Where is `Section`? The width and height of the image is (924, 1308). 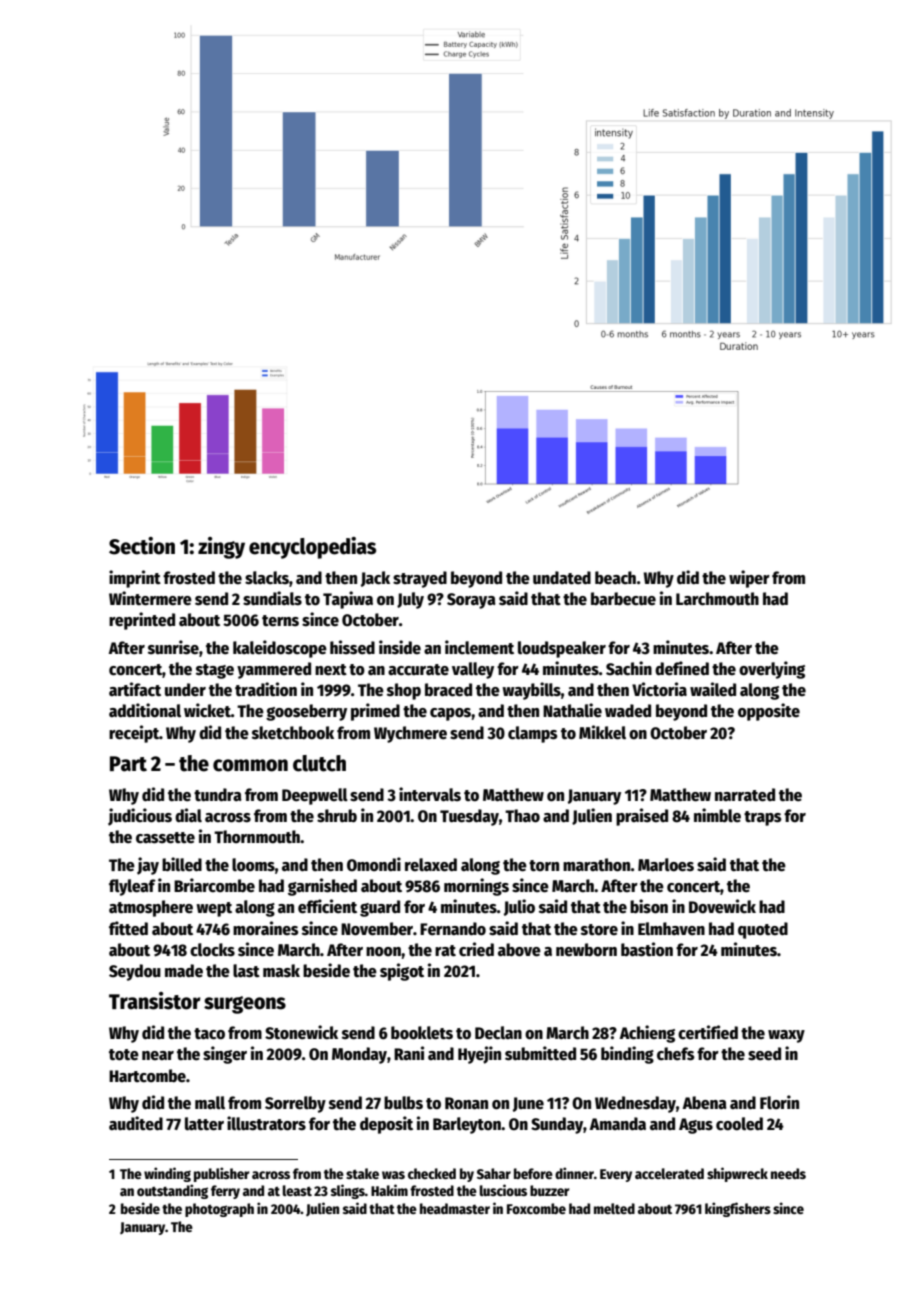
Section is located at coordinates (142, 546).
